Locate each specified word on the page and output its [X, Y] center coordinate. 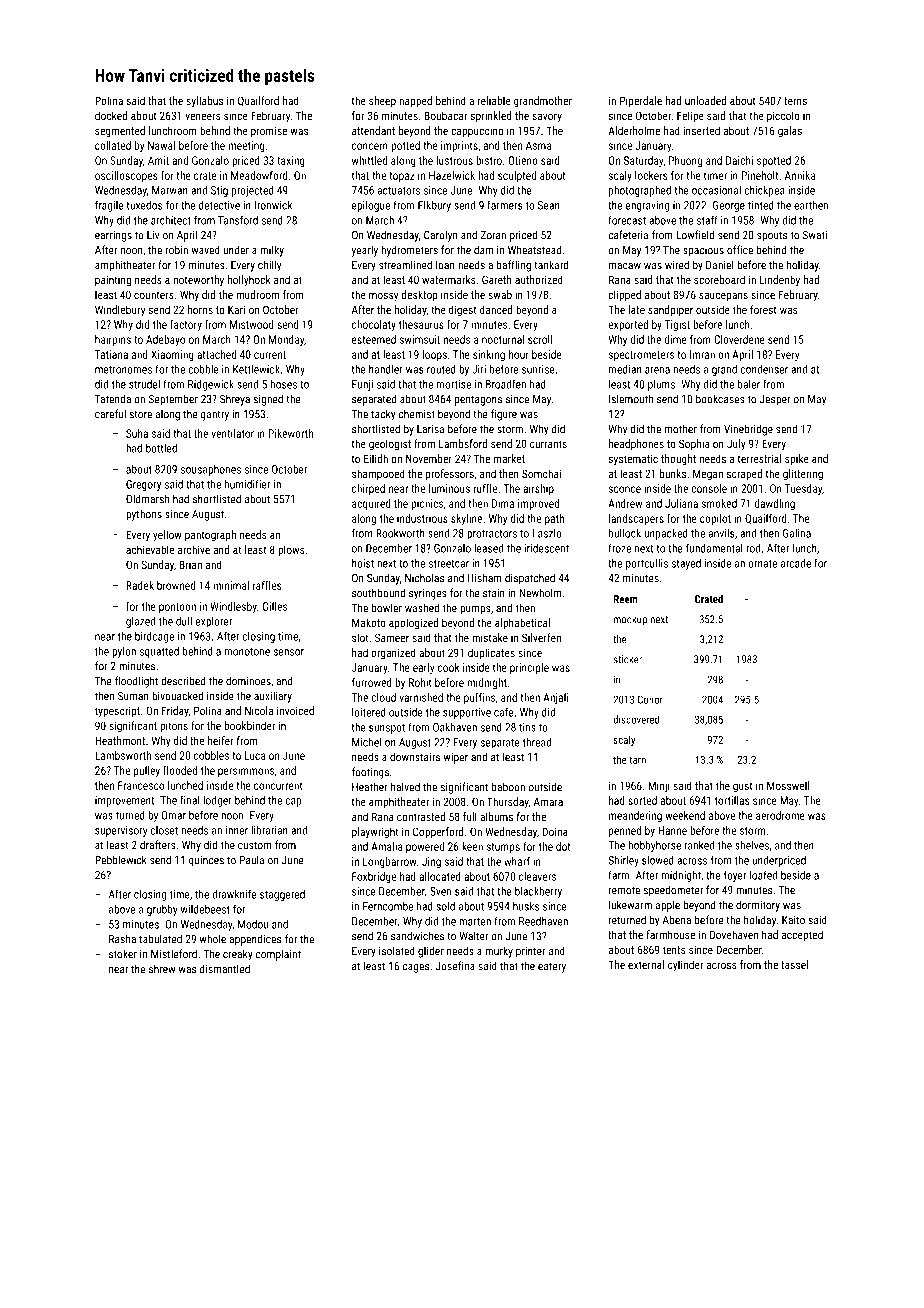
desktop [420, 296]
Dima [503, 503]
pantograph [210, 536]
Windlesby [233, 607]
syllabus [204, 102]
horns [200, 309]
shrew [162, 969]
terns [795, 101]
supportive [467, 713]
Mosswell [788, 785]
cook [448, 667]
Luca [255, 755]
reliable [494, 100]
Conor [650, 699]
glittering [803, 475]
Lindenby [780, 281]
